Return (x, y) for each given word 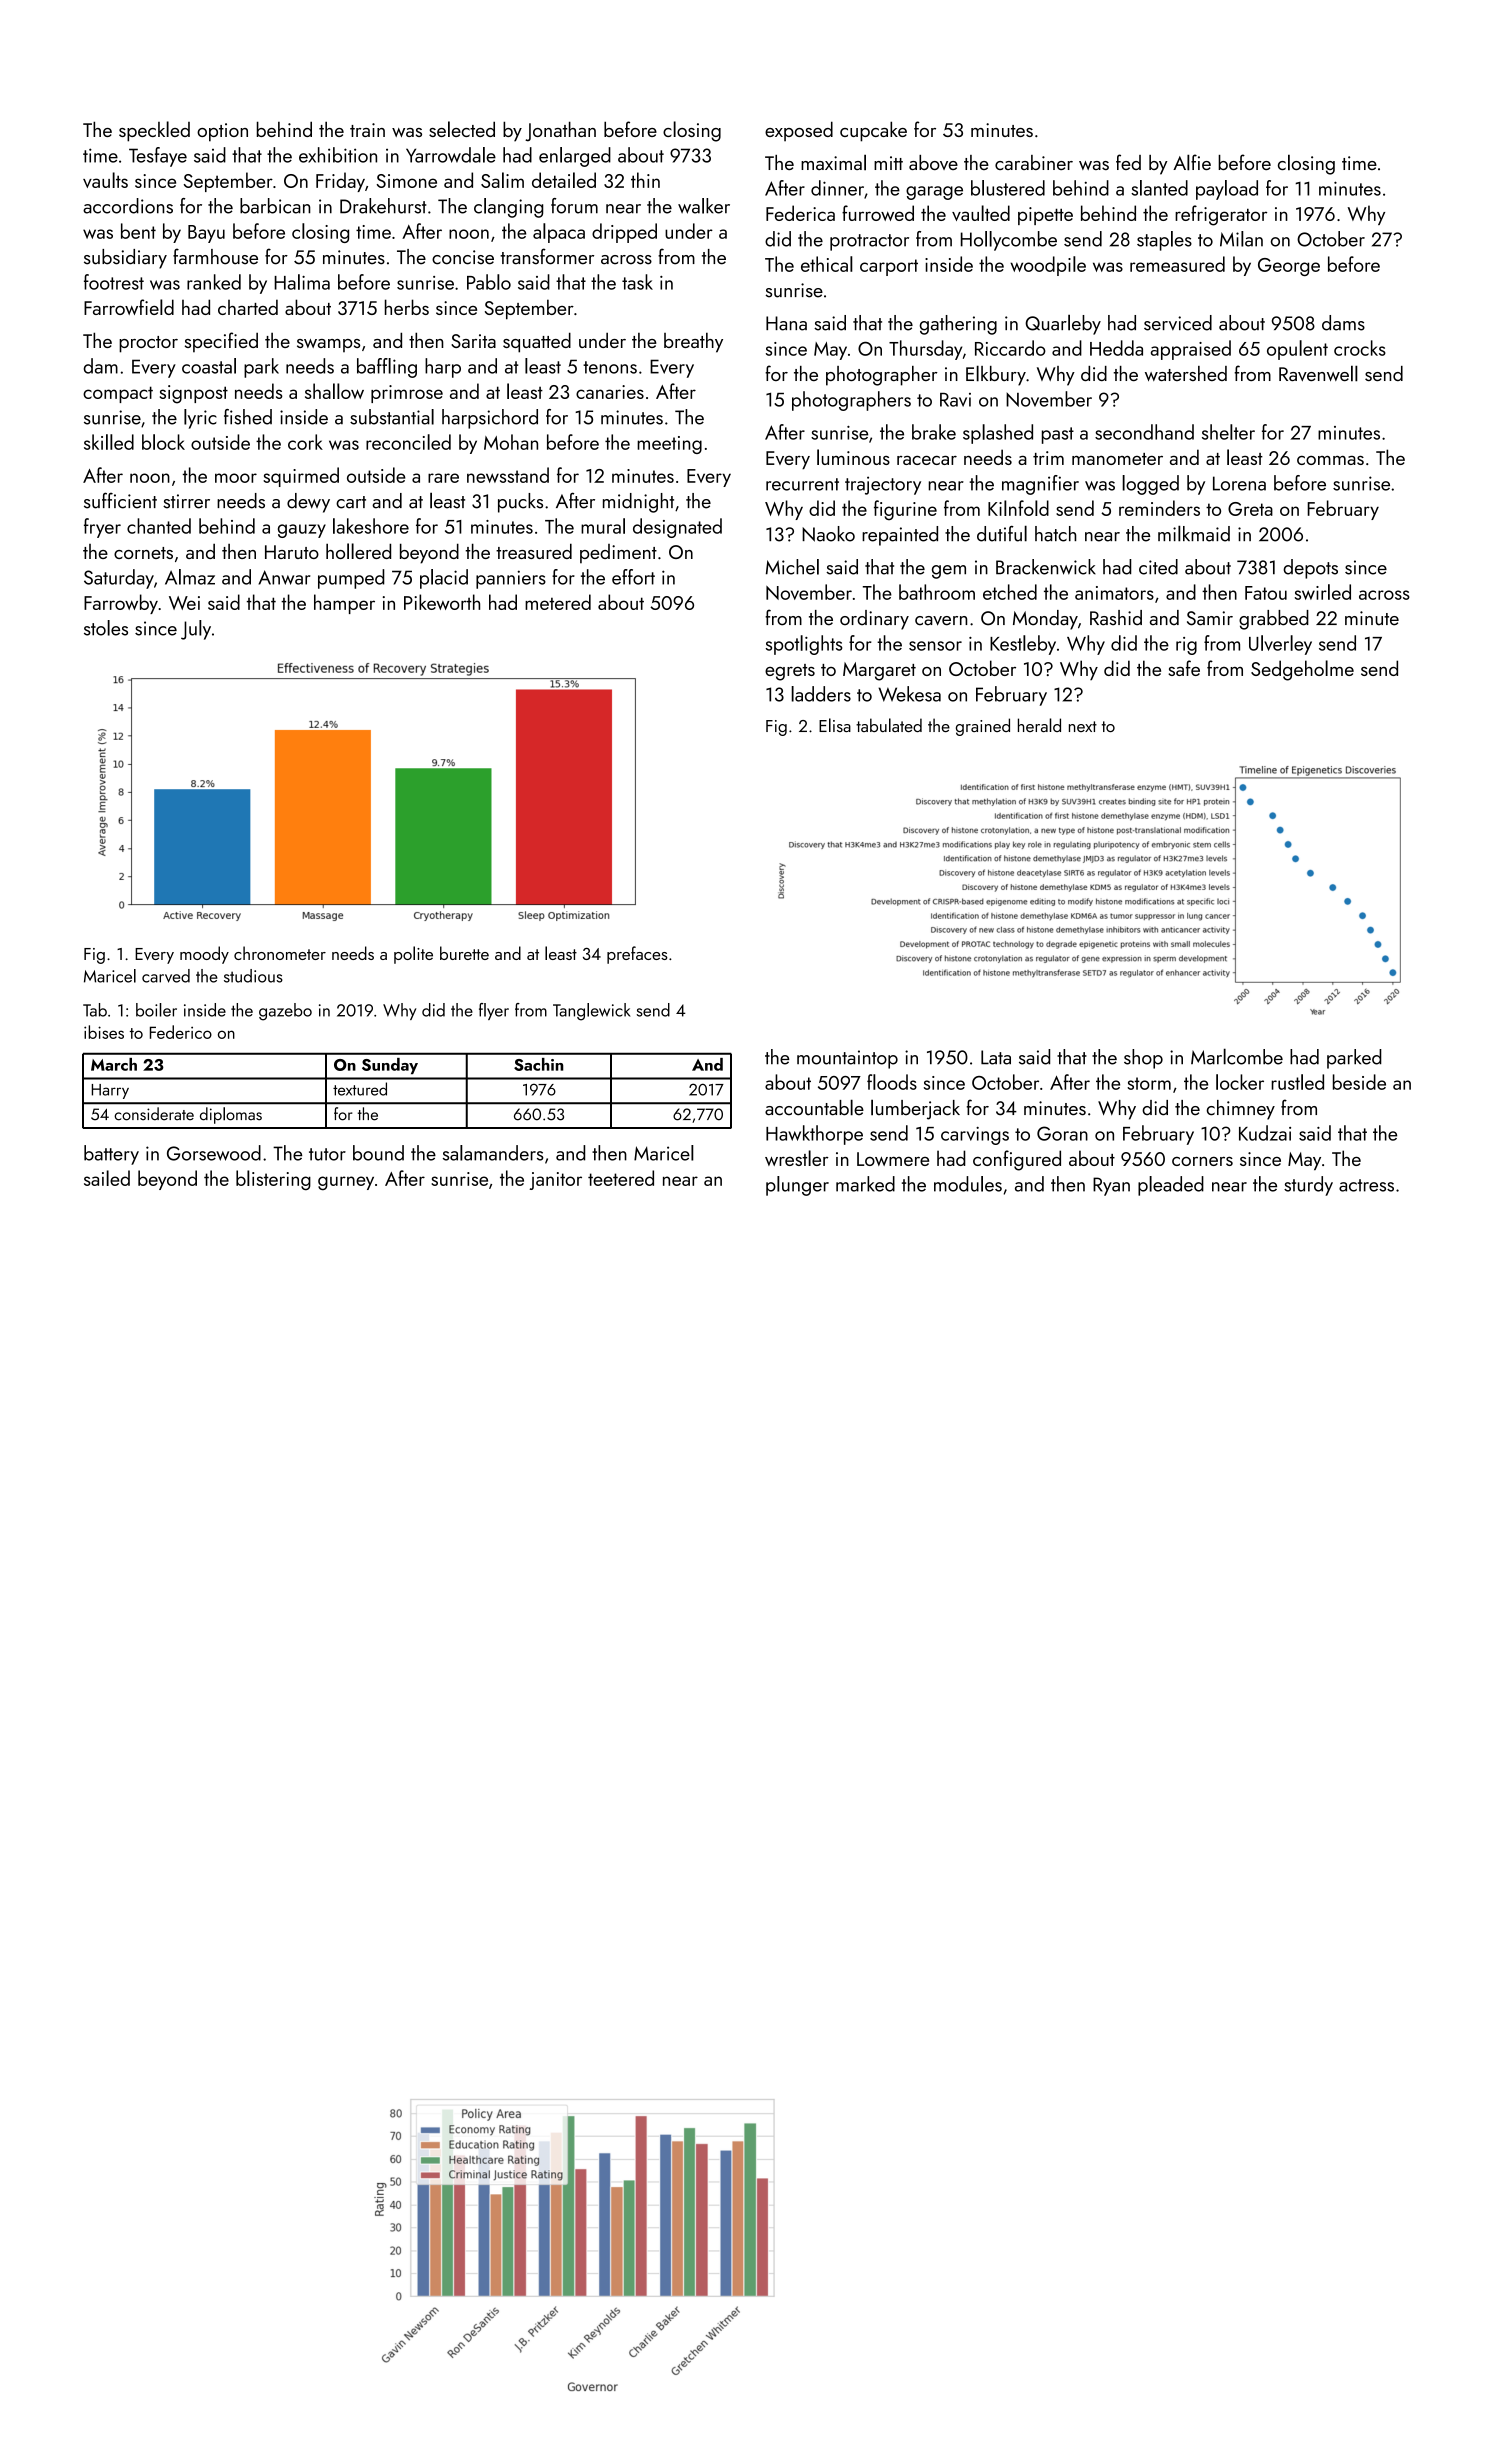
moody (204, 955)
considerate (154, 1114)
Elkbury (996, 375)
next (1083, 726)
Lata (996, 1057)
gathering (958, 325)
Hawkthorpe (814, 1135)
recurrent (802, 484)
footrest (114, 282)
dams (1343, 323)
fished (248, 417)
